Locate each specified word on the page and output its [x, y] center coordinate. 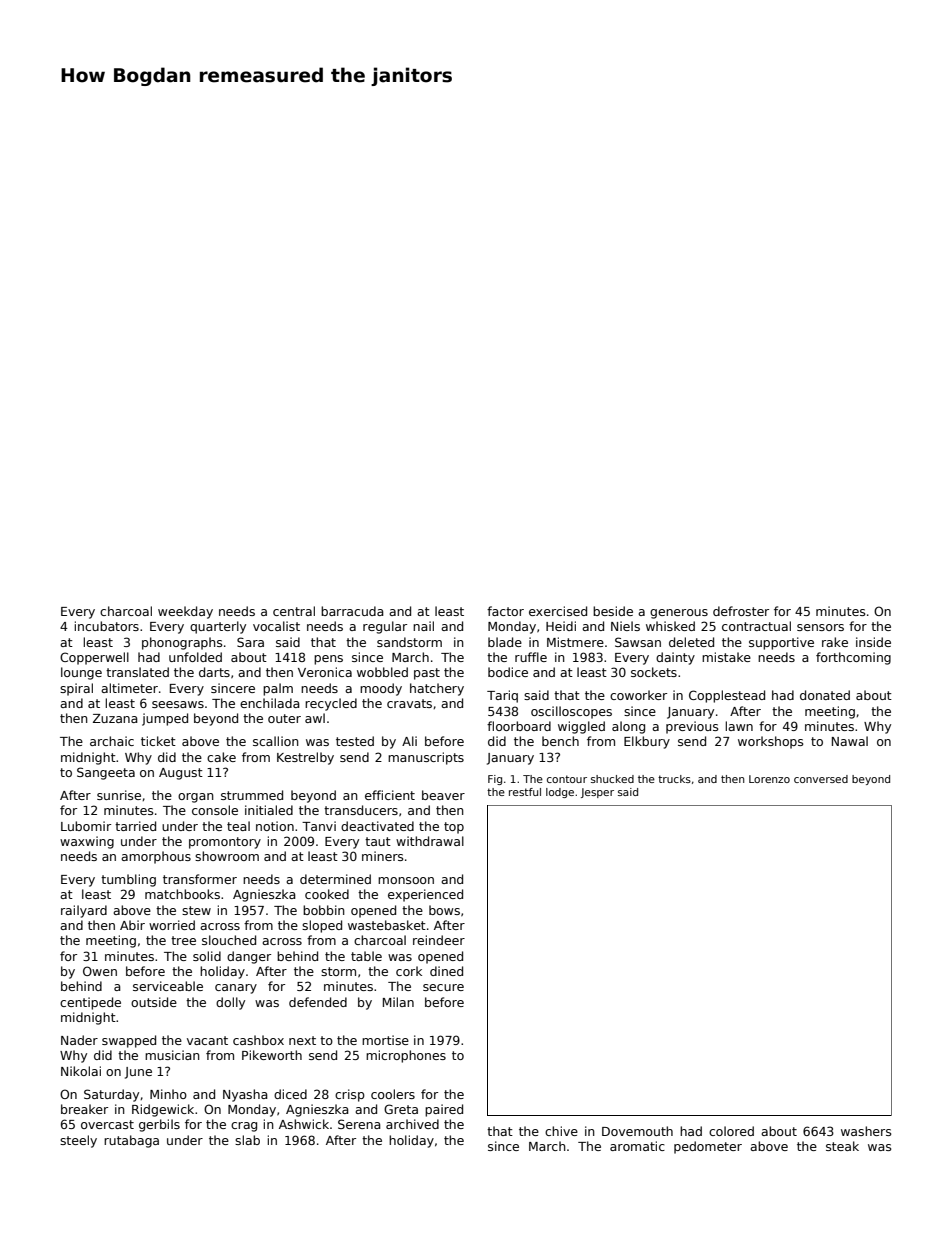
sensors [820, 627]
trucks [674, 779]
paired [444, 1110]
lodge [560, 793]
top [454, 828]
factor [505, 611]
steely [78, 1141]
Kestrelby [305, 758]
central [294, 611]
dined [446, 971]
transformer [200, 879]
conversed [821, 779]
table [366, 956]
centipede [90, 1003]
